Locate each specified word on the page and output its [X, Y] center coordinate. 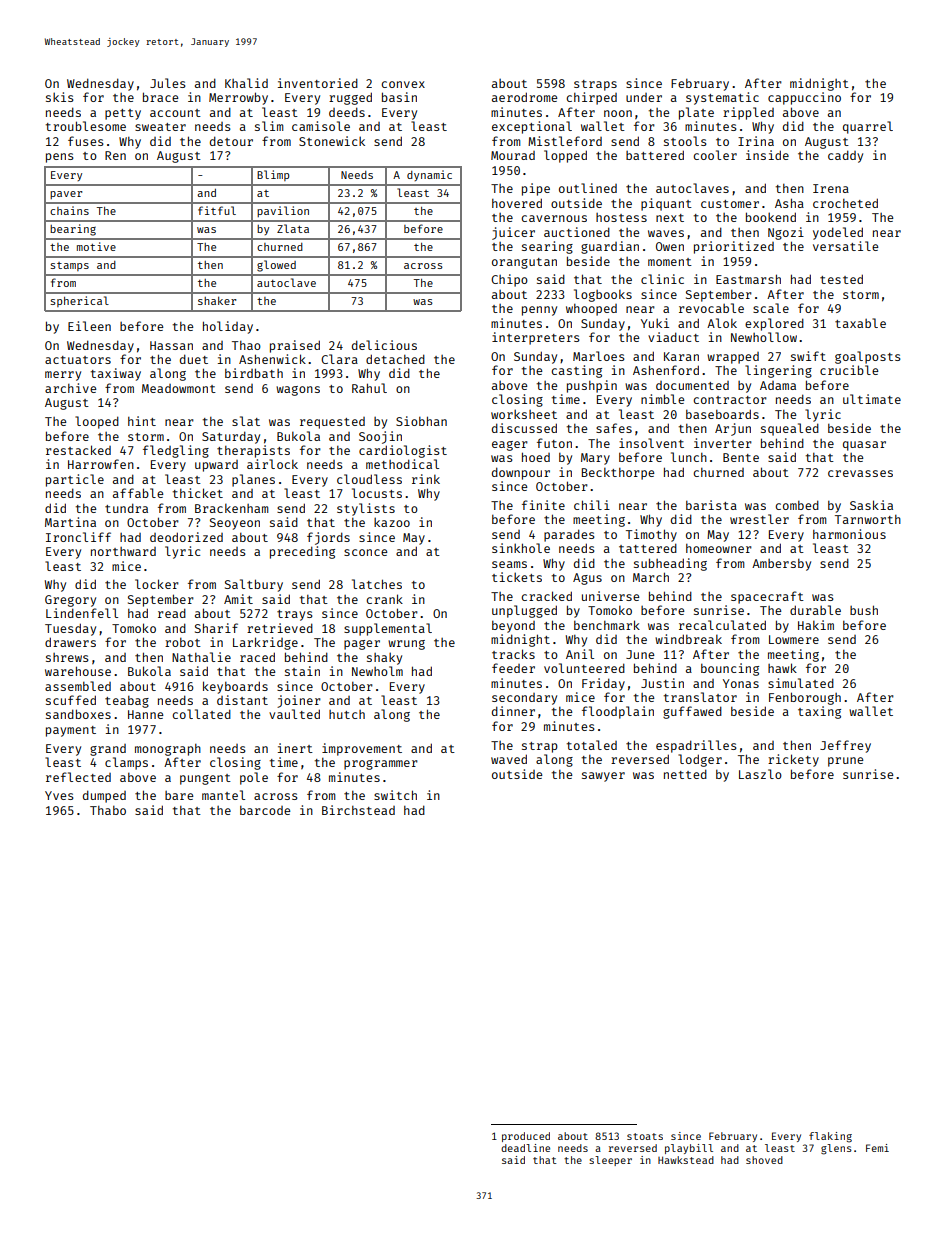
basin [399, 97]
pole [254, 778]
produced [526, 1137]
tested [841, 279]
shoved [764, 1160]
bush [864, 610]
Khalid [246, 83]
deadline [525, 1148]
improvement [362, 749]
